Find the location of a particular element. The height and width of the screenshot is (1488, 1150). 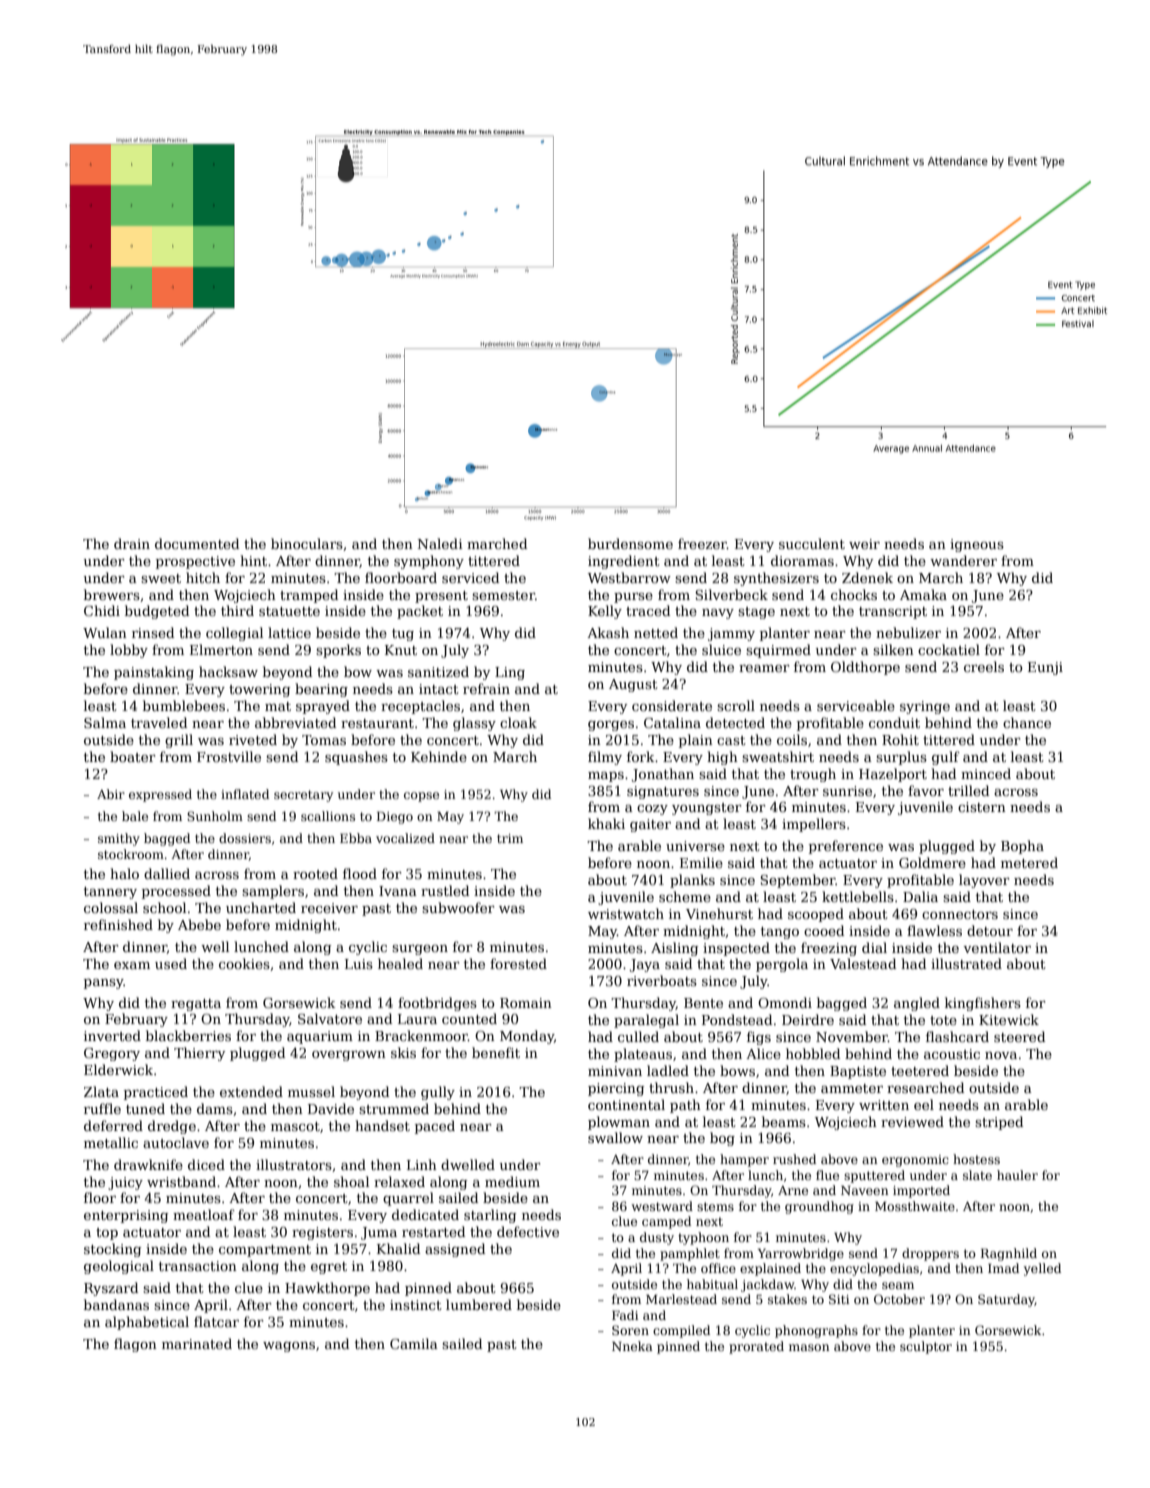

quarrel is located at coordinates (408, 1199).
